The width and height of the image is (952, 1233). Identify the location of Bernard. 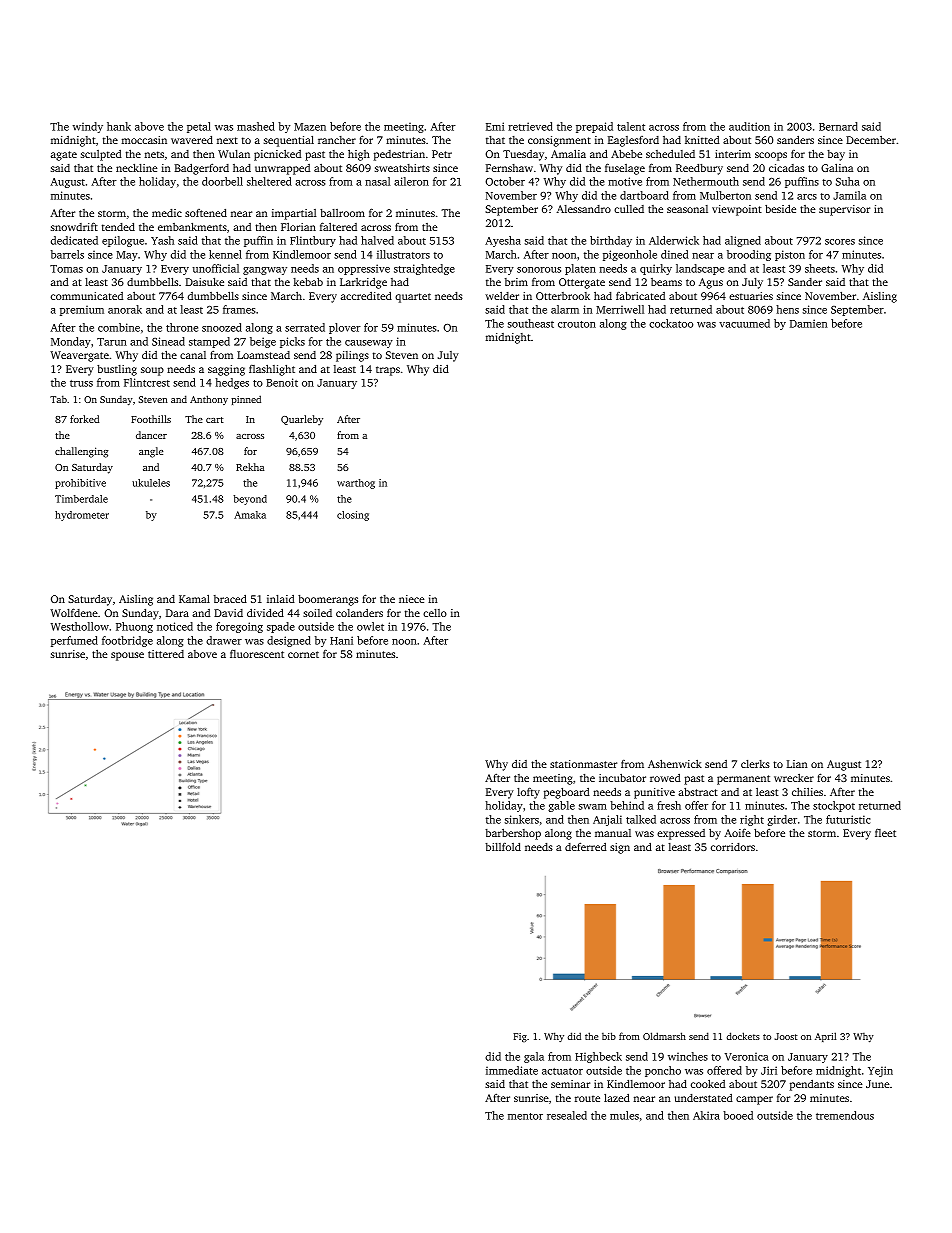
(838, 126).
